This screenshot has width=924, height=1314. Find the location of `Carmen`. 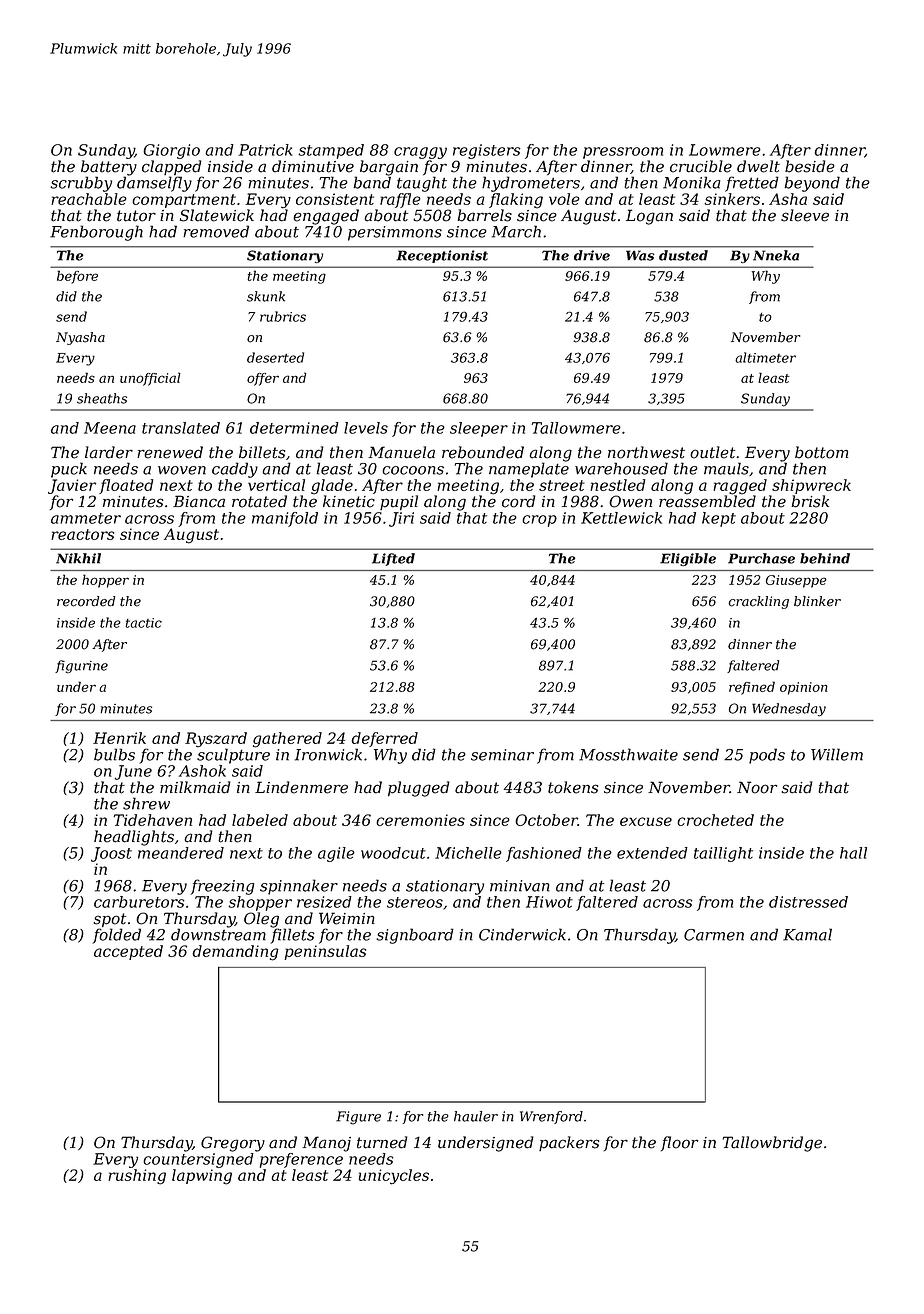

Carmen is located at coordinates (714, 935).
